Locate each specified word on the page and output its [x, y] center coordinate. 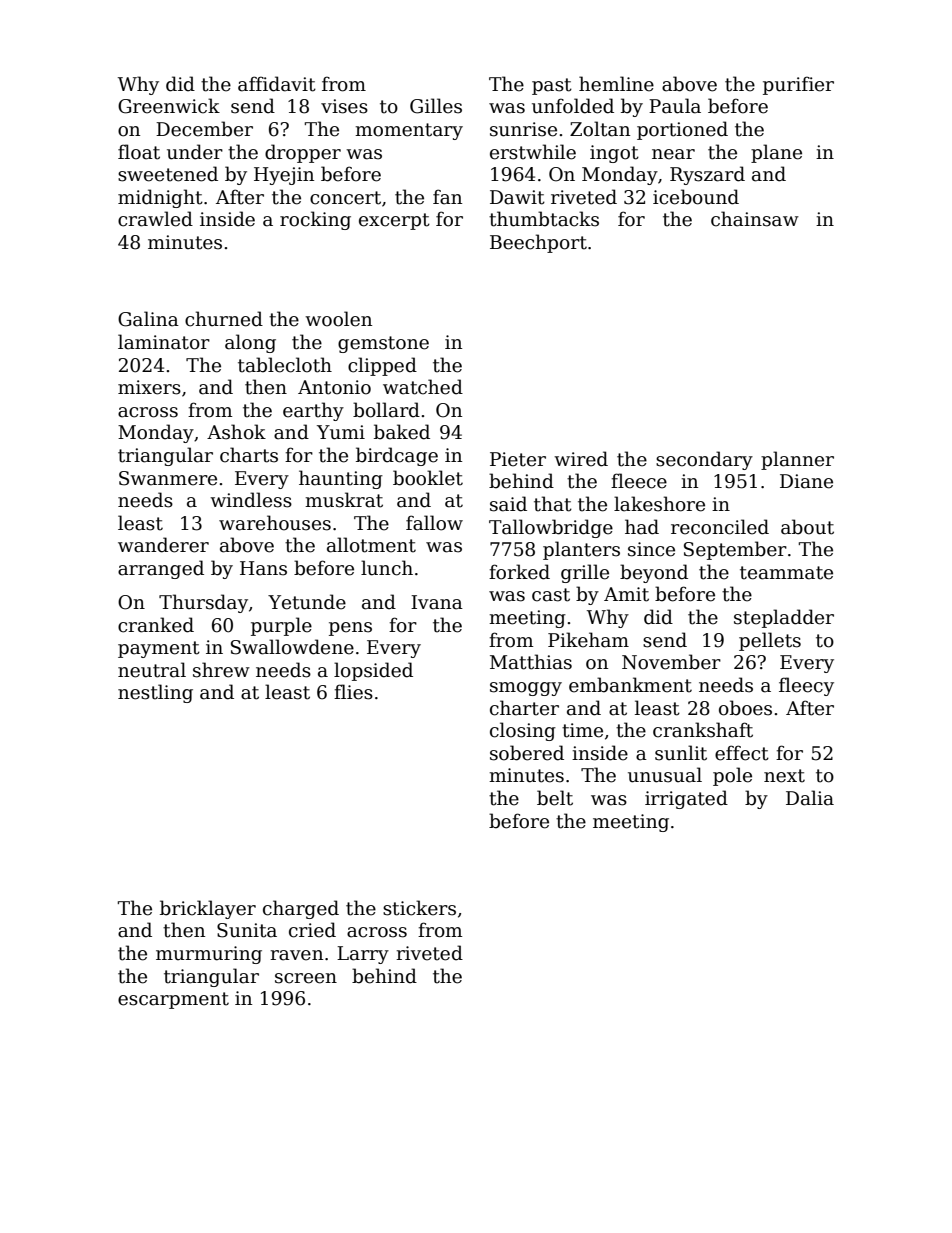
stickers [419, 908]
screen [306, 978]
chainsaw [755, 219]
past [552, 86]
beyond [654, 573]
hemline [616, 84]
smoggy [526, 689]
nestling [155, 693]
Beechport [538, 243]
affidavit [277, 84]
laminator [164, 342]
